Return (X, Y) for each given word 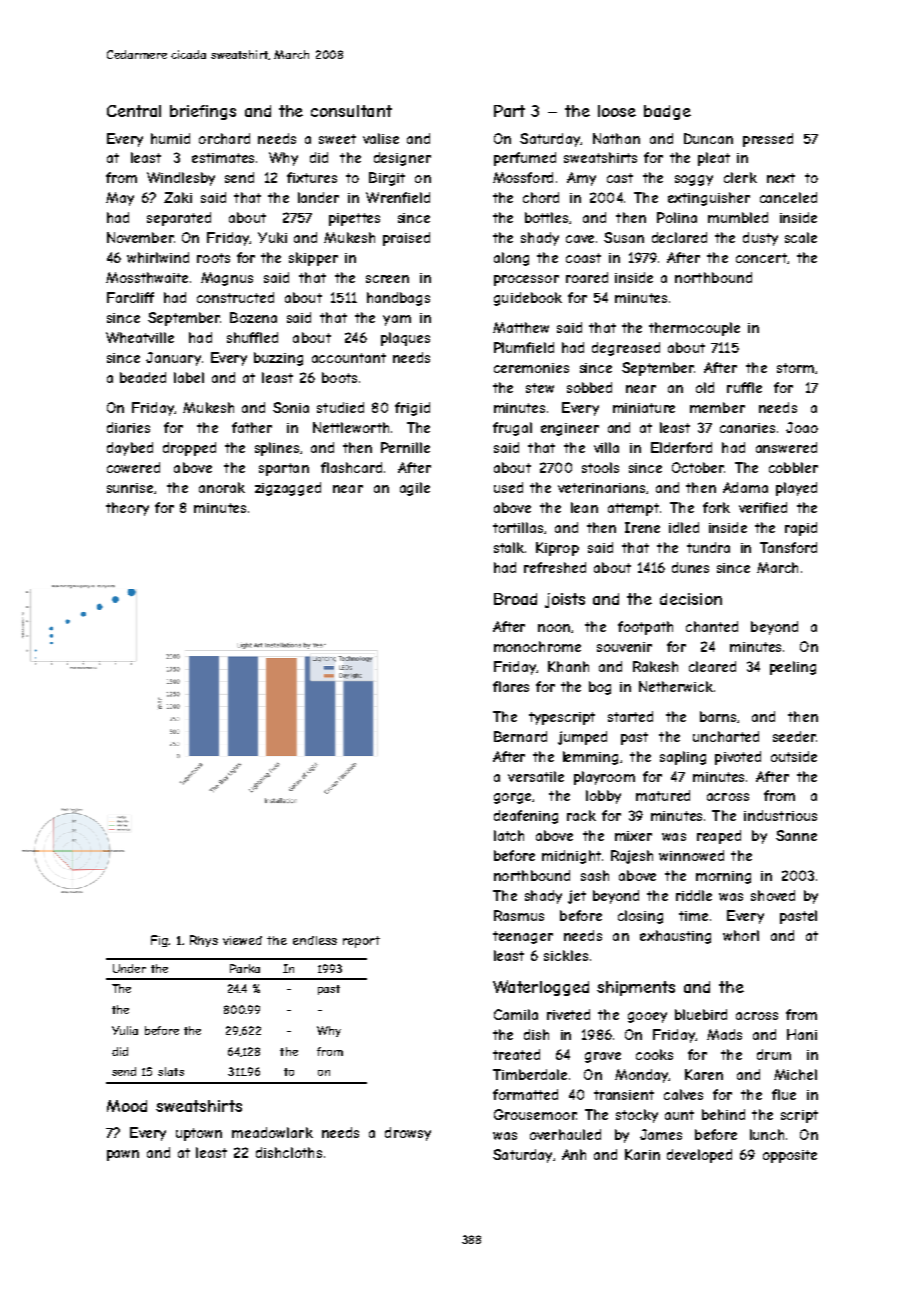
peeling (793, 668)
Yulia (125, 1030)
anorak (222, 487)
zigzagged (288, 489)
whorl (741, 935)
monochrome (537, 646)
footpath (645, 628)
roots (213, 258)
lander (318, 197)
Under (129, 968)
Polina (677, 217)
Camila (516, 1014)
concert (761, 258)
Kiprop (557, 549)
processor (526, 280)
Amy (581, 179)
